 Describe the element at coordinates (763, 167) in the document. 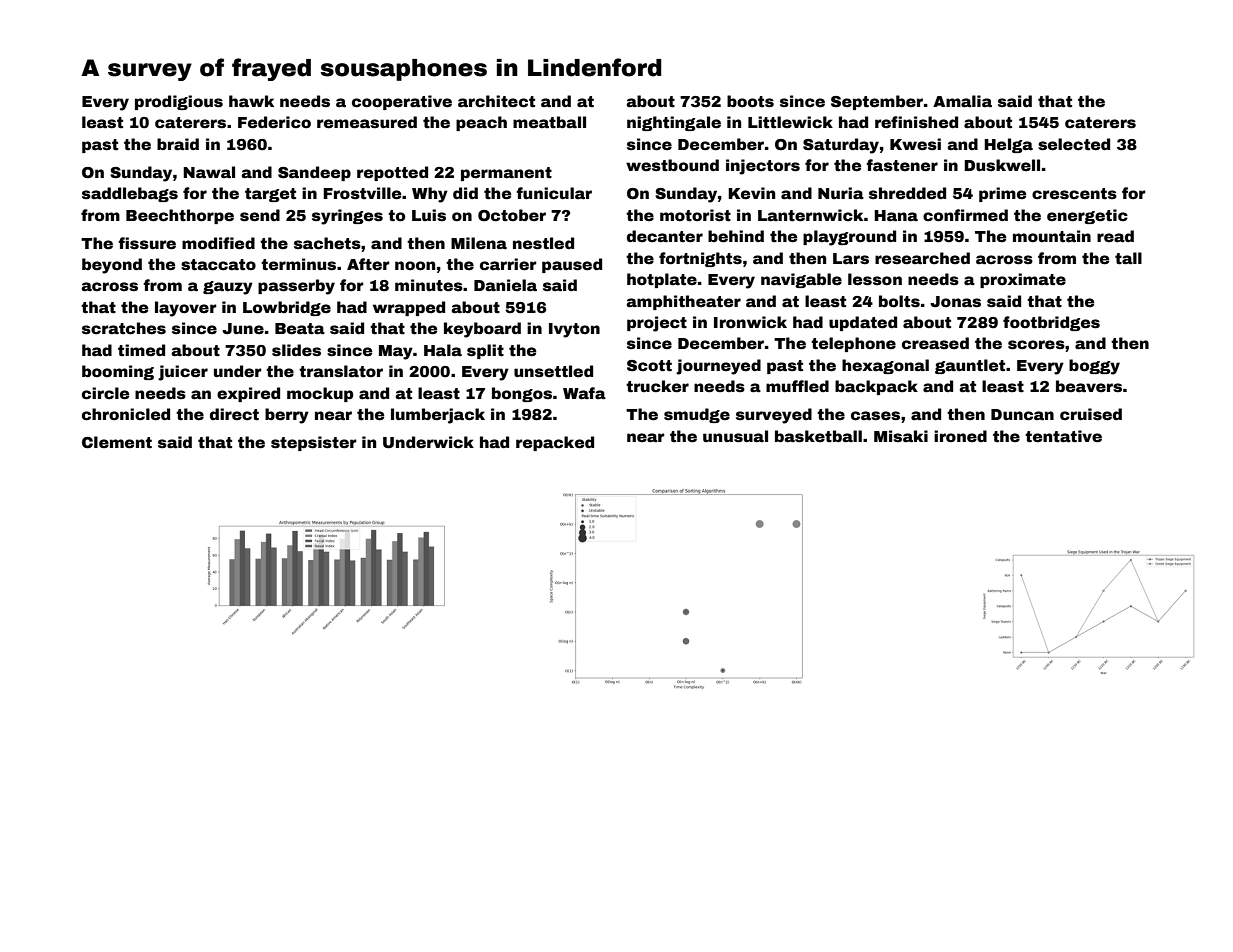

I see `injectors` at that location.
